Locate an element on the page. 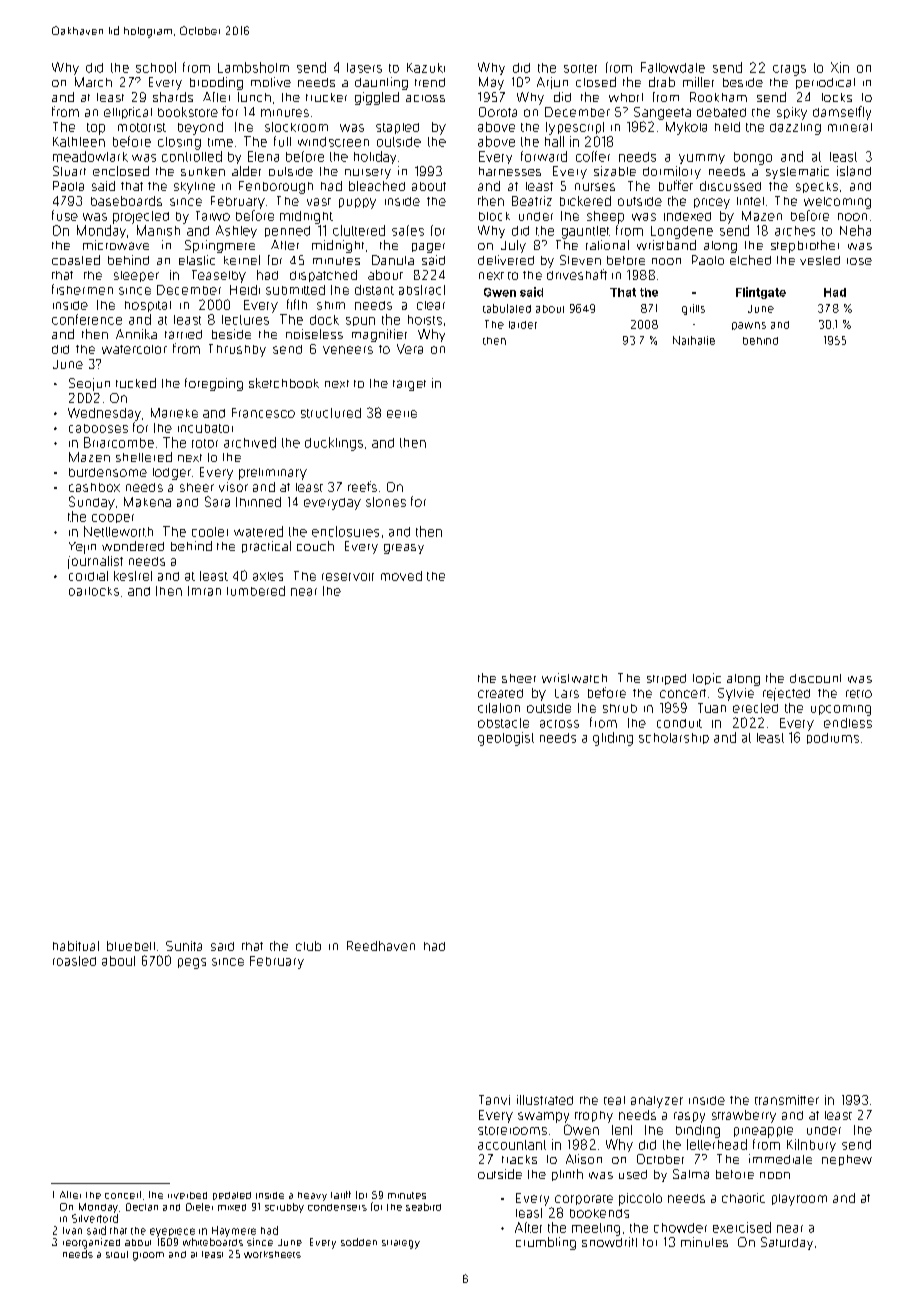 This page has width=924, height=1308. school is located at coordinates (156, 67).
